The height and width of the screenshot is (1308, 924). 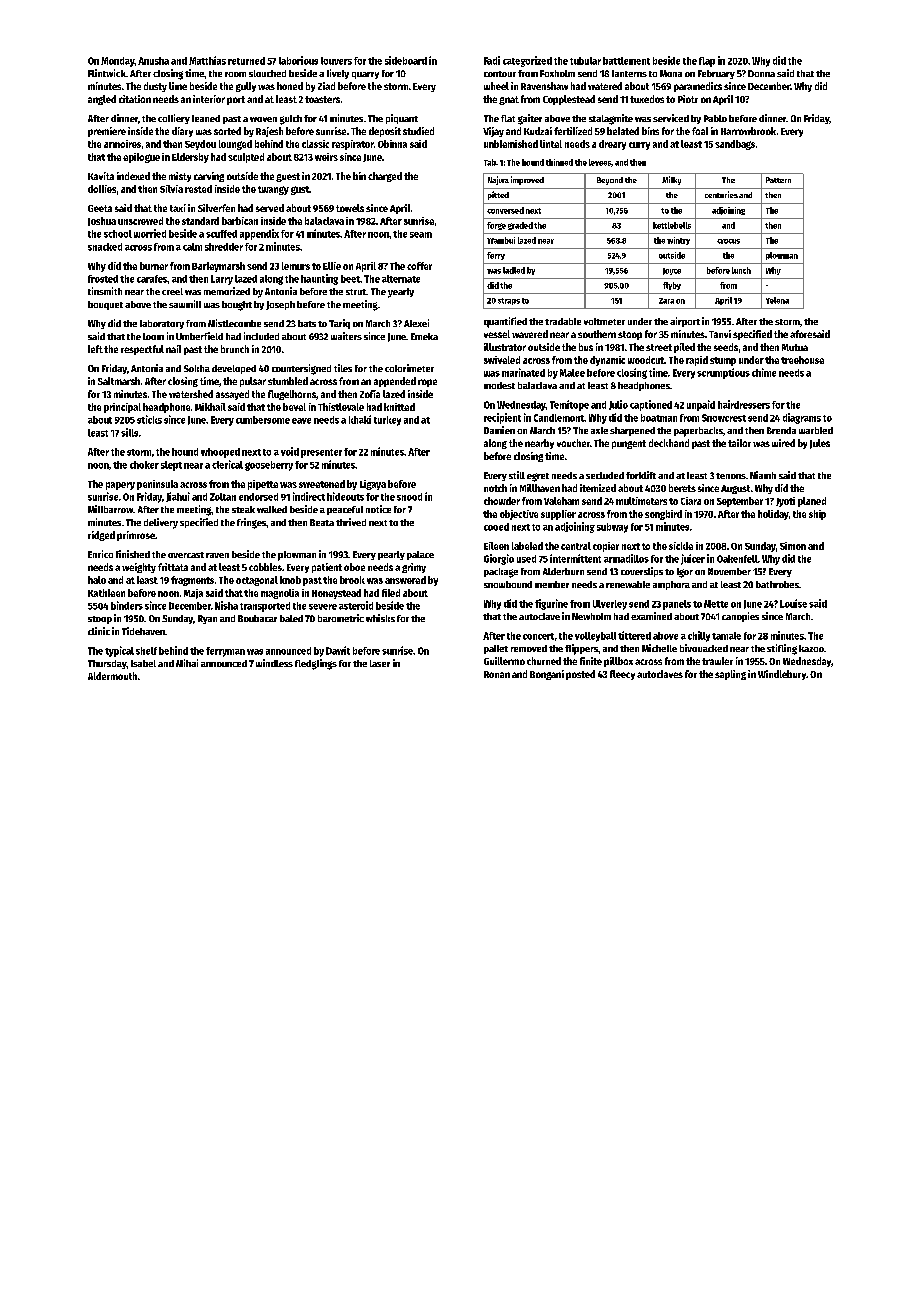 What do you see at coordinates (99, 631) in the screenshot?
I see `clinic` at bounding box center [99, 631].
